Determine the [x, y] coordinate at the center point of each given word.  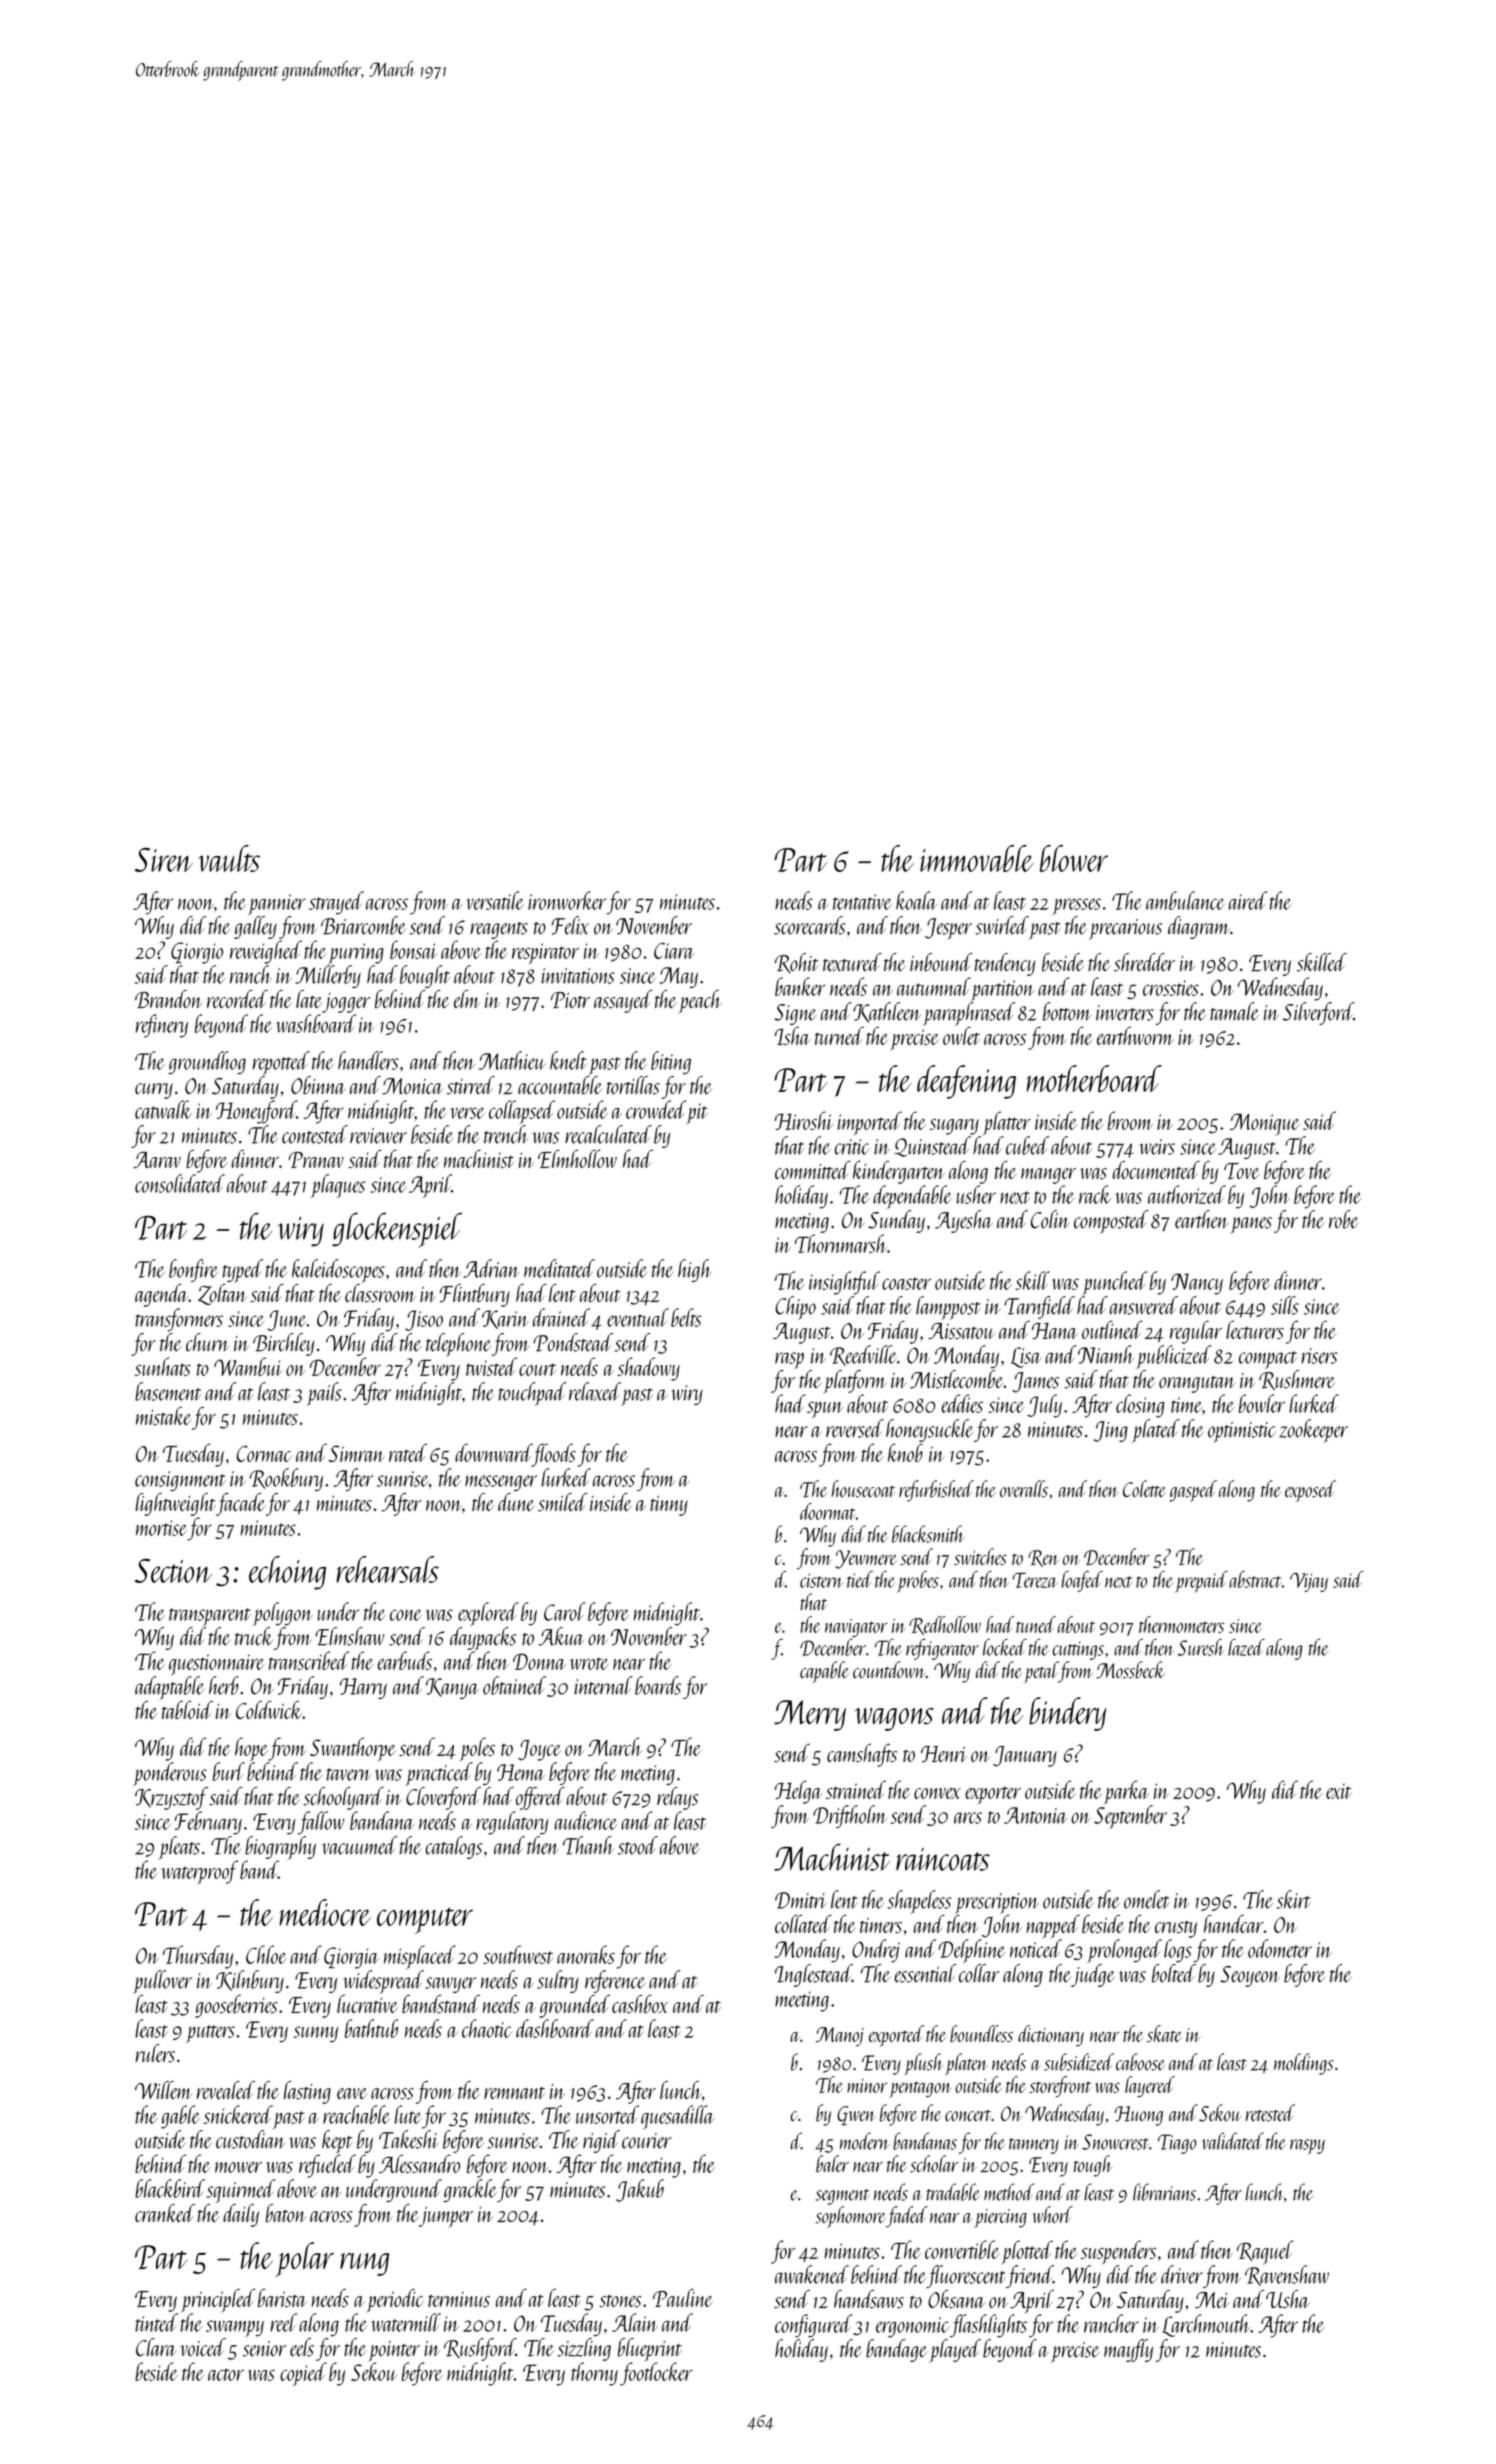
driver [1182, 2274]
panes [1251, 1225]
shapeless [919, 1902]
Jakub [640, 2190]
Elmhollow [577, 1158]
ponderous [170, 1774]
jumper [446, 2217]
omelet [1147, 1899]
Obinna [318, 1085]
